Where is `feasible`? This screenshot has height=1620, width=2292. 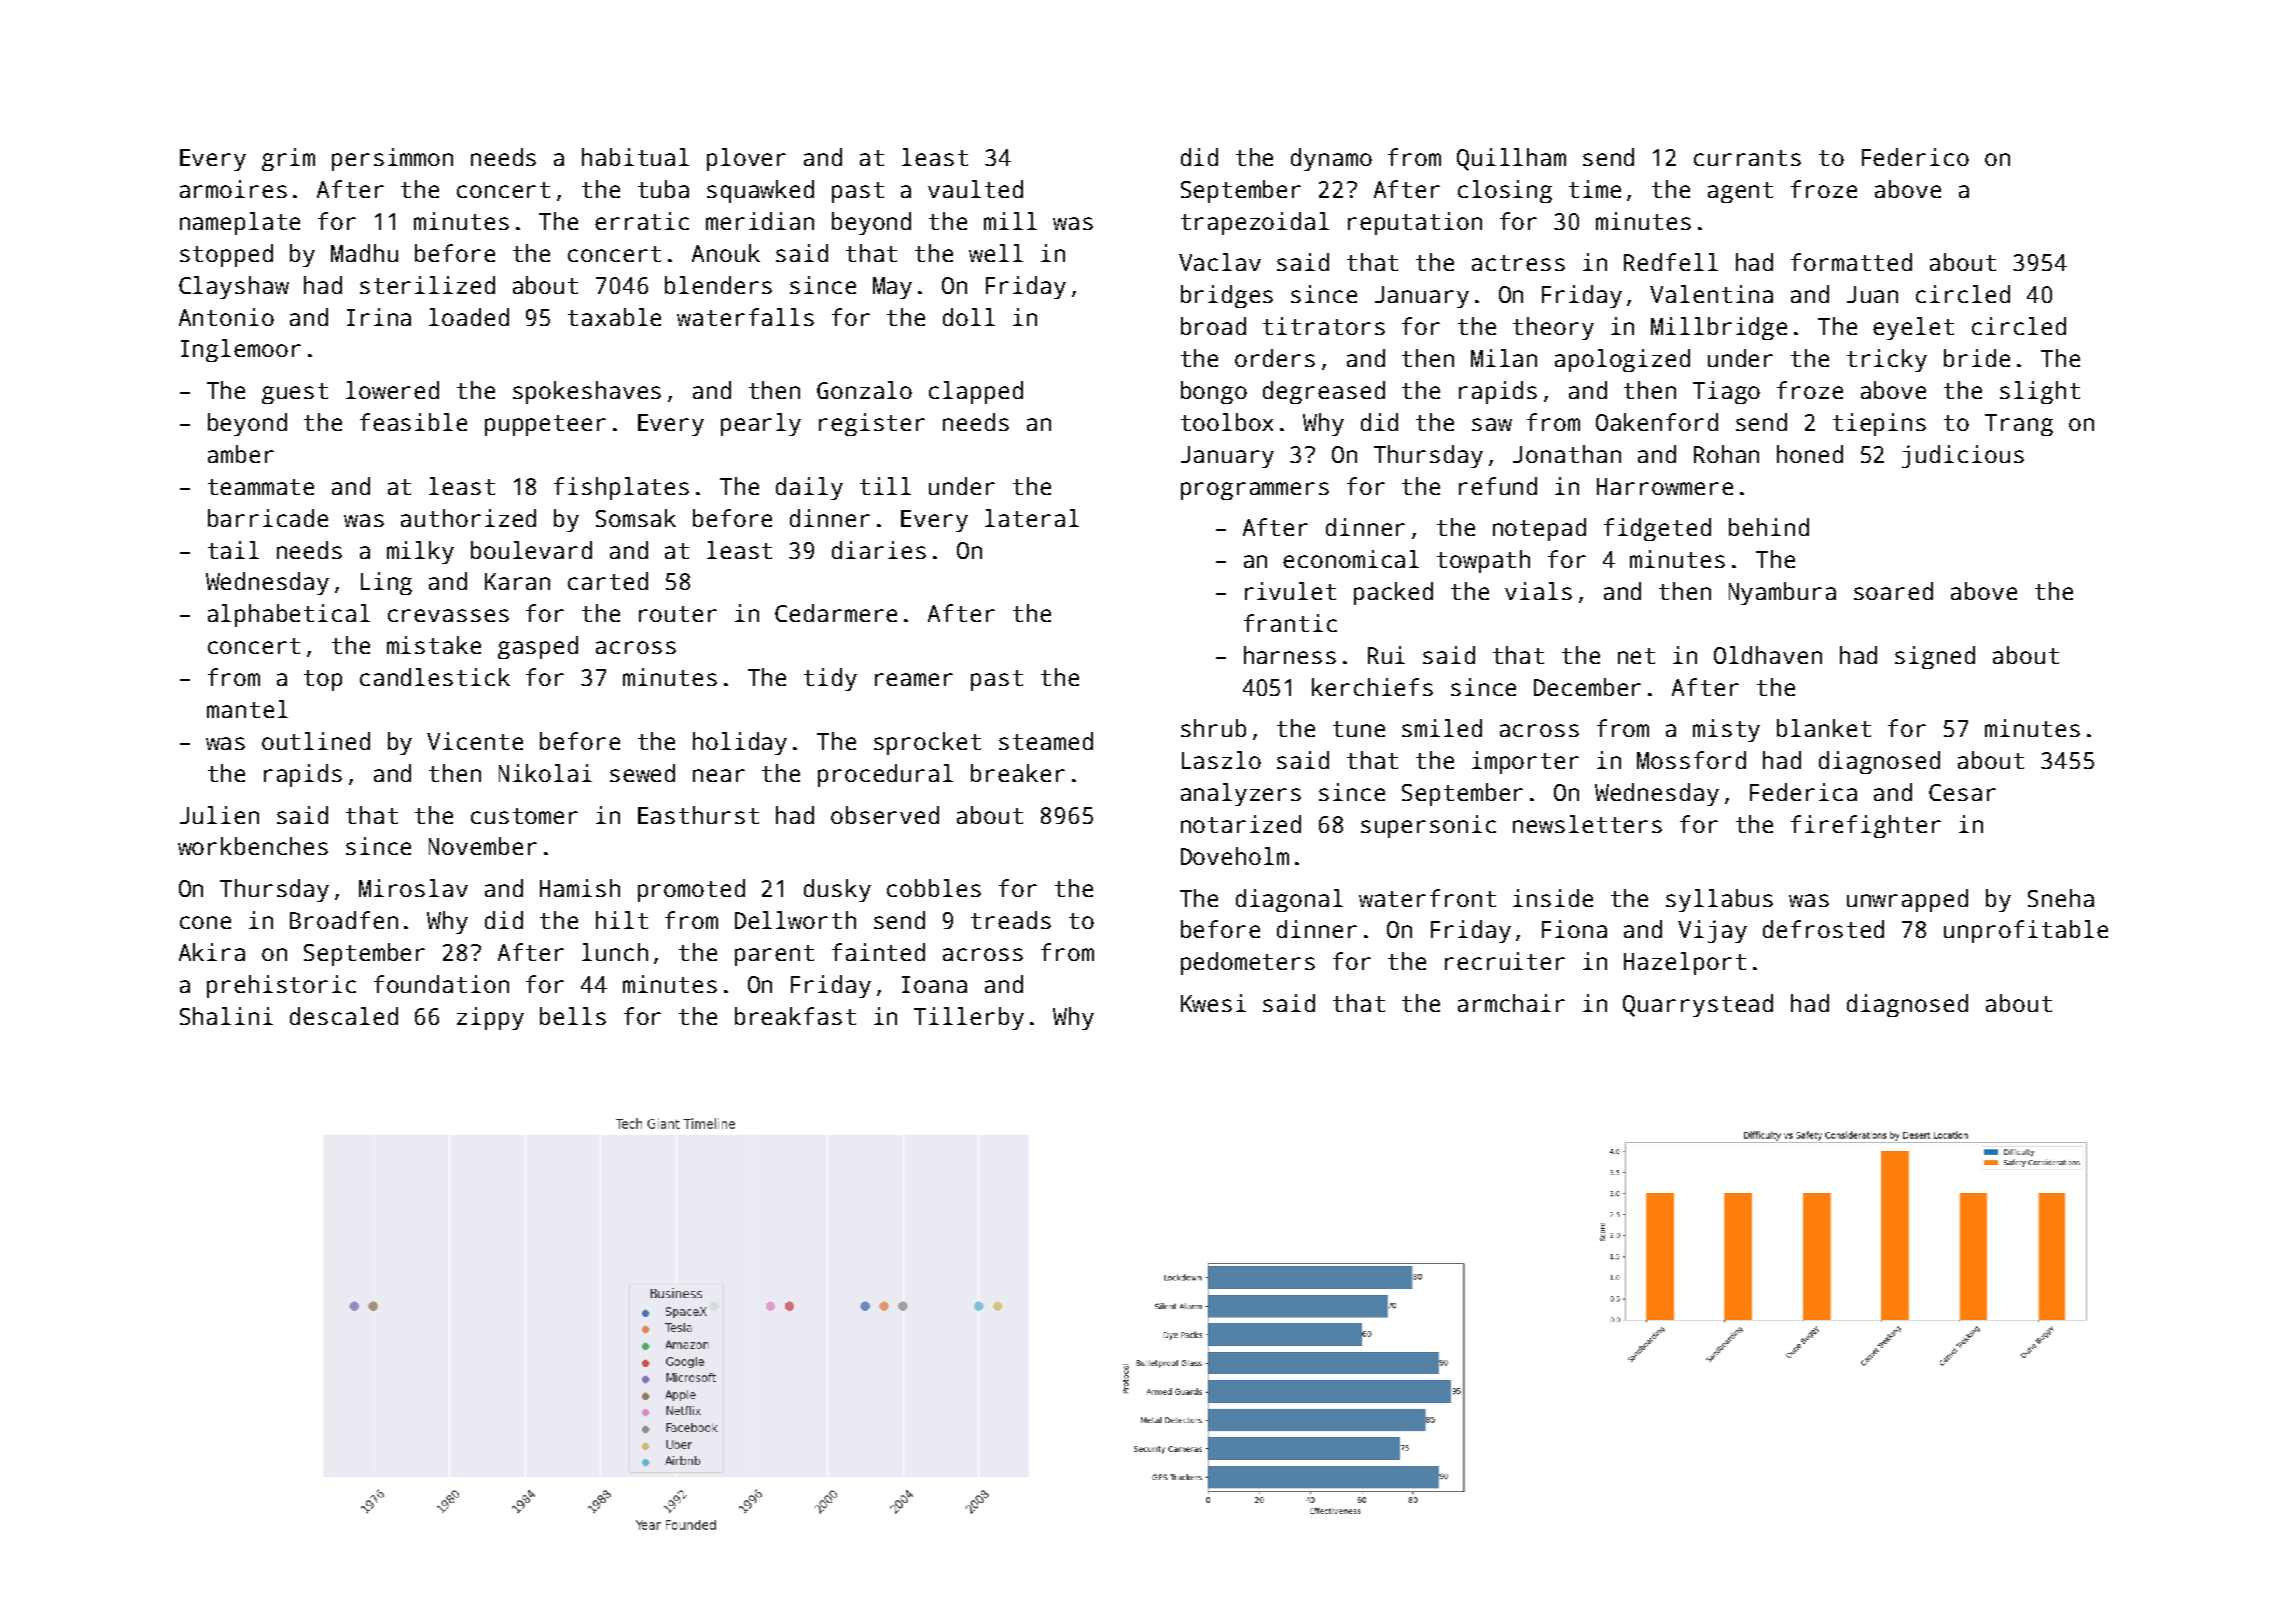 feasible is located at coordinates (413, 422).
